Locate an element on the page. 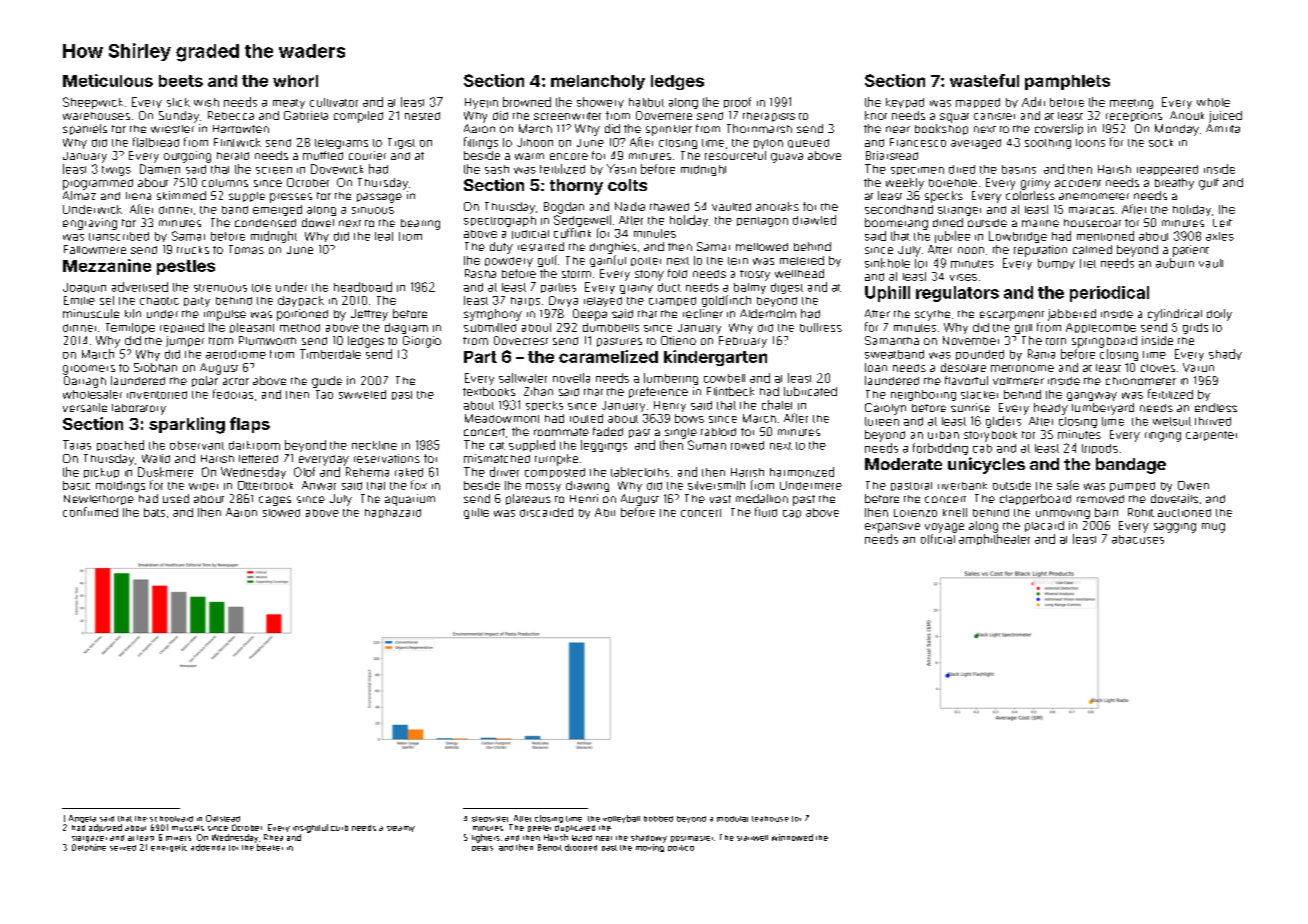 The image size is (1308, 924). cramped is located at coordinates (672, 301).
